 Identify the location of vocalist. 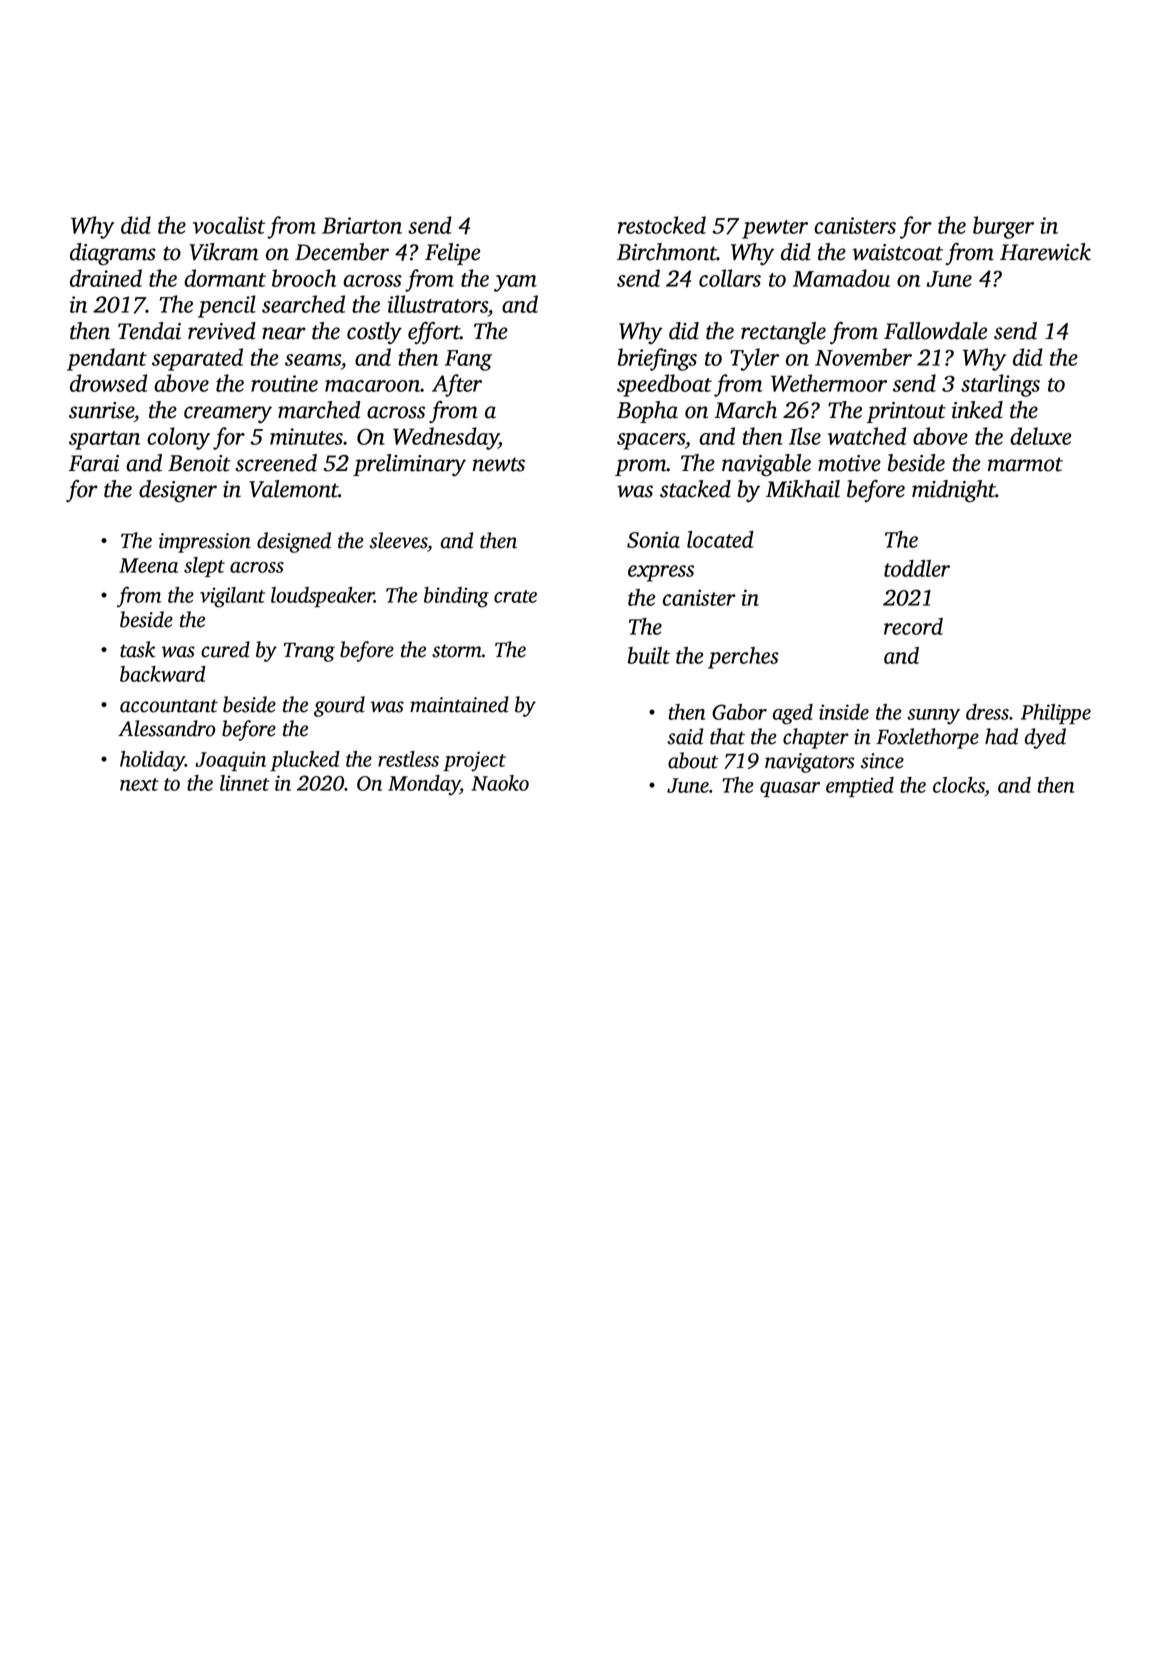
(229, 225).
